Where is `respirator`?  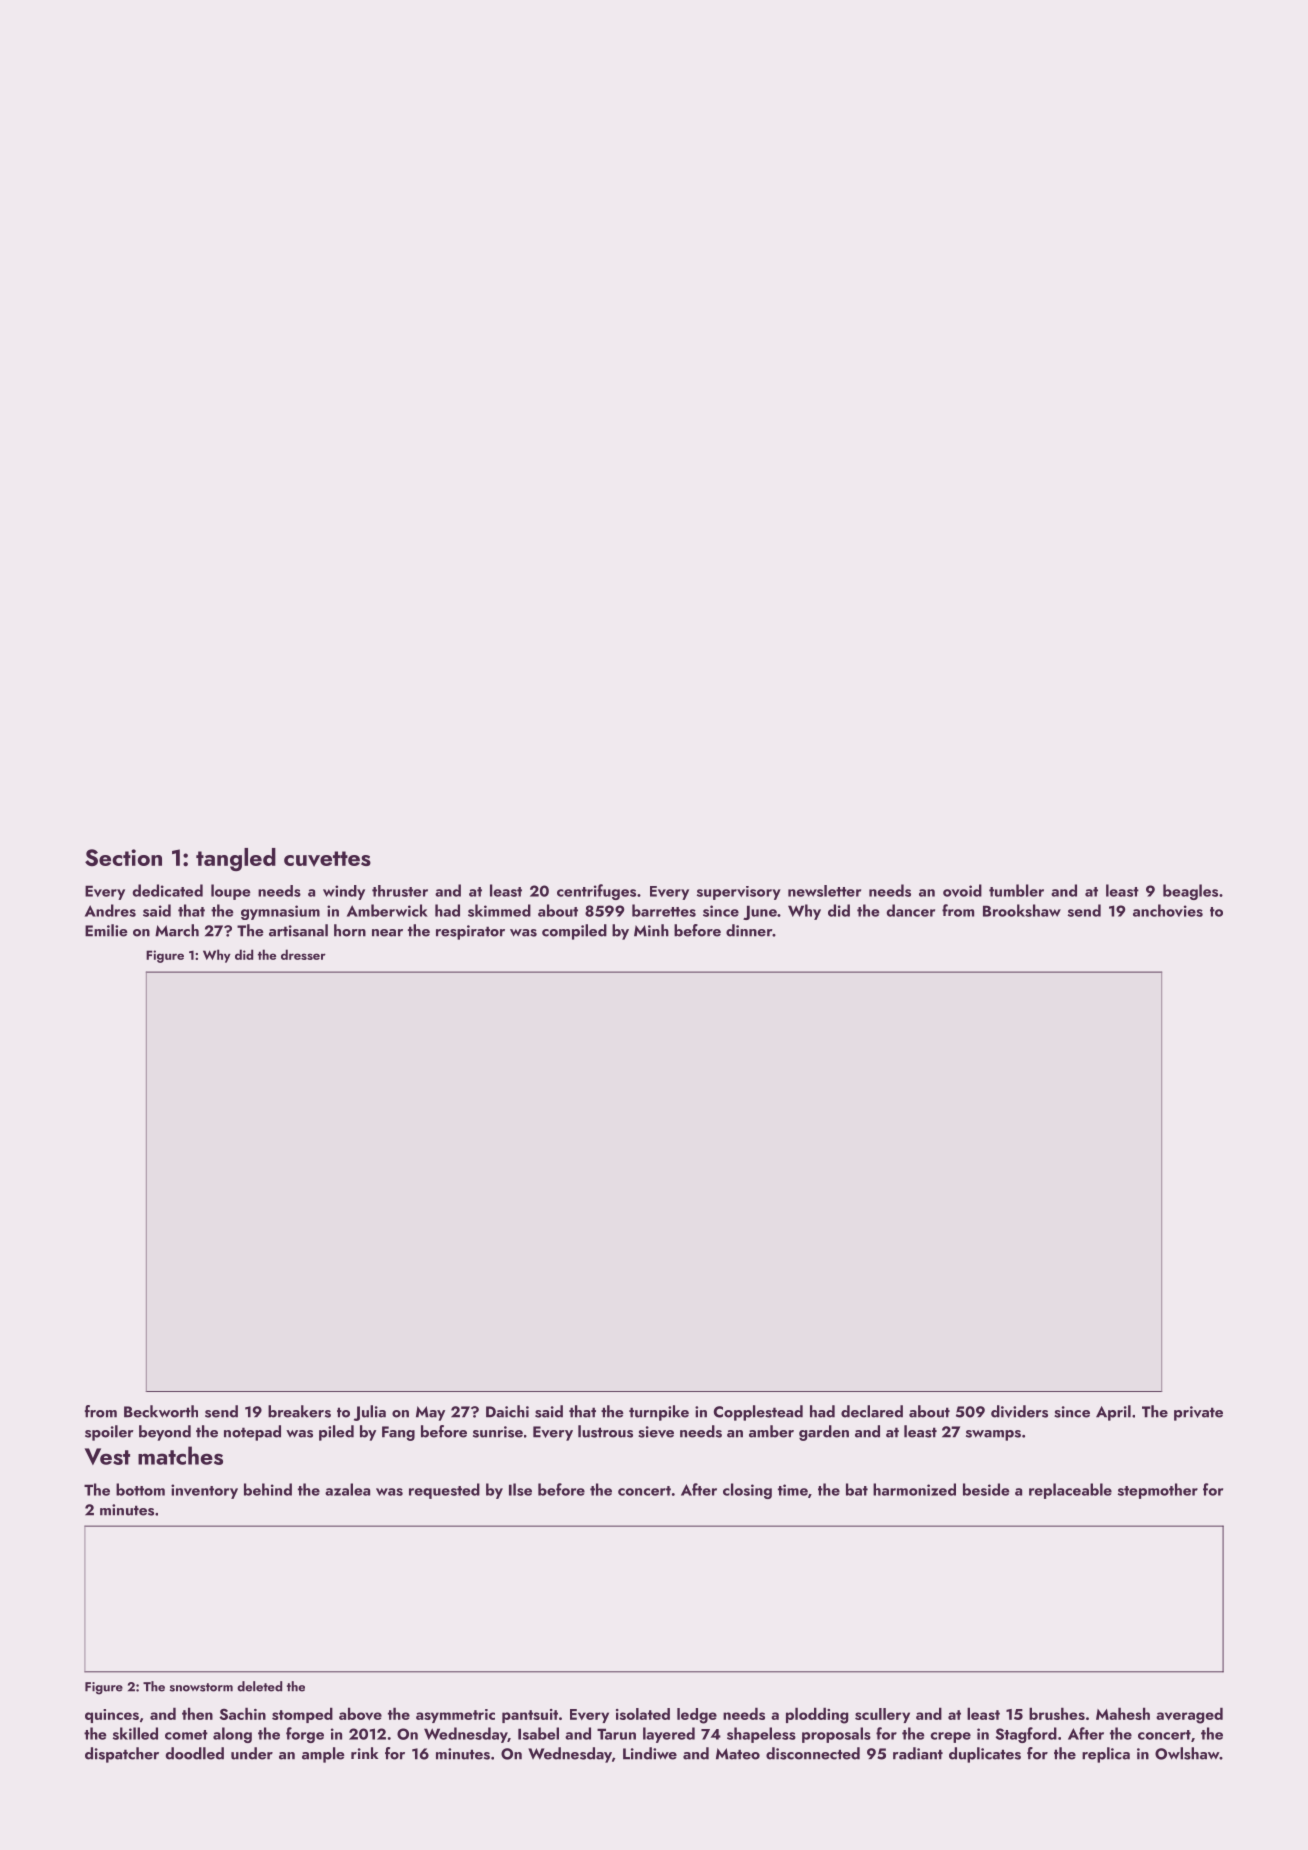 respirator is located at coordinates (470, 932).
